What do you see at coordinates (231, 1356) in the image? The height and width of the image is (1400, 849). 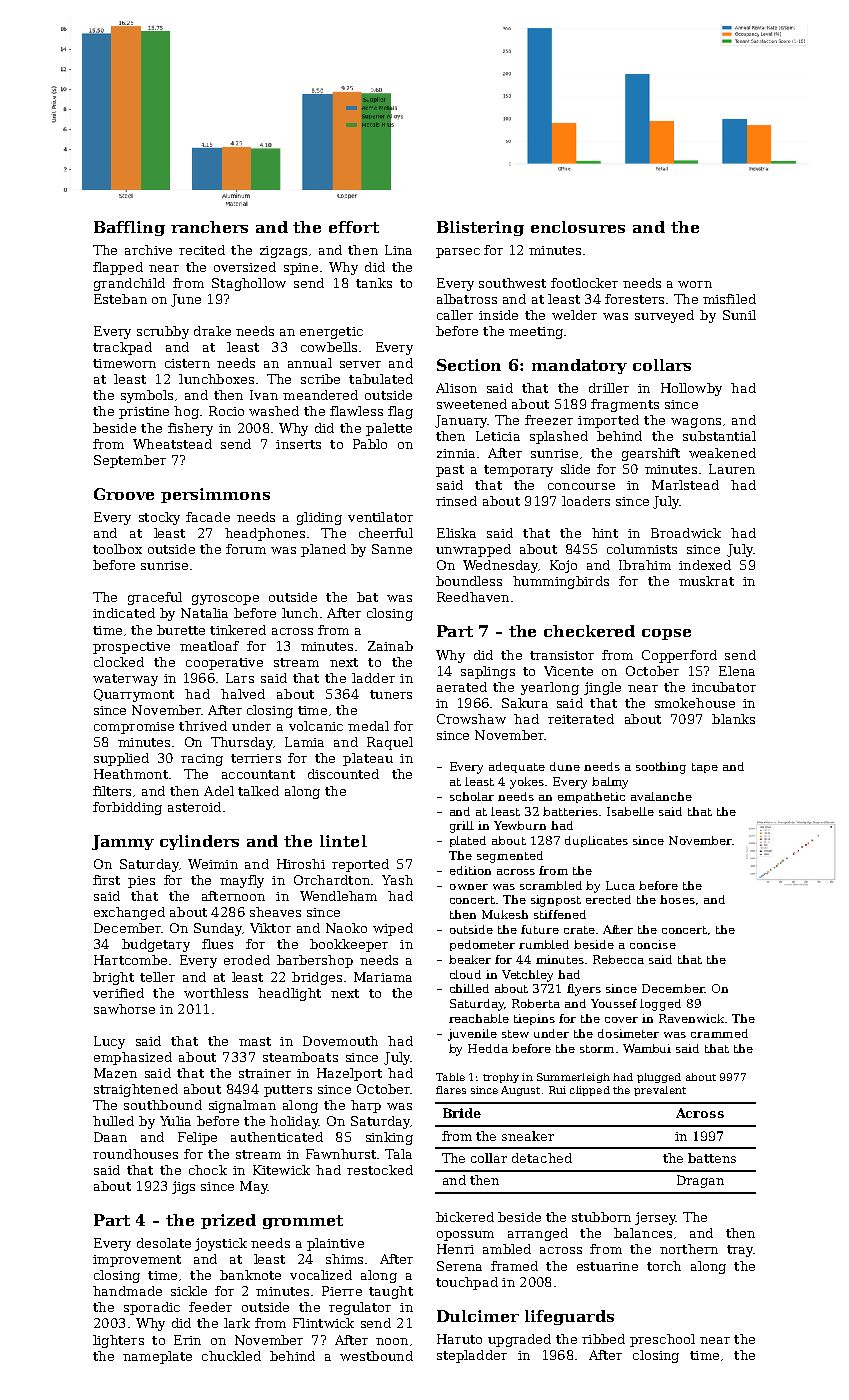 I see `chuckled` at bounding box center [231, 1356].
